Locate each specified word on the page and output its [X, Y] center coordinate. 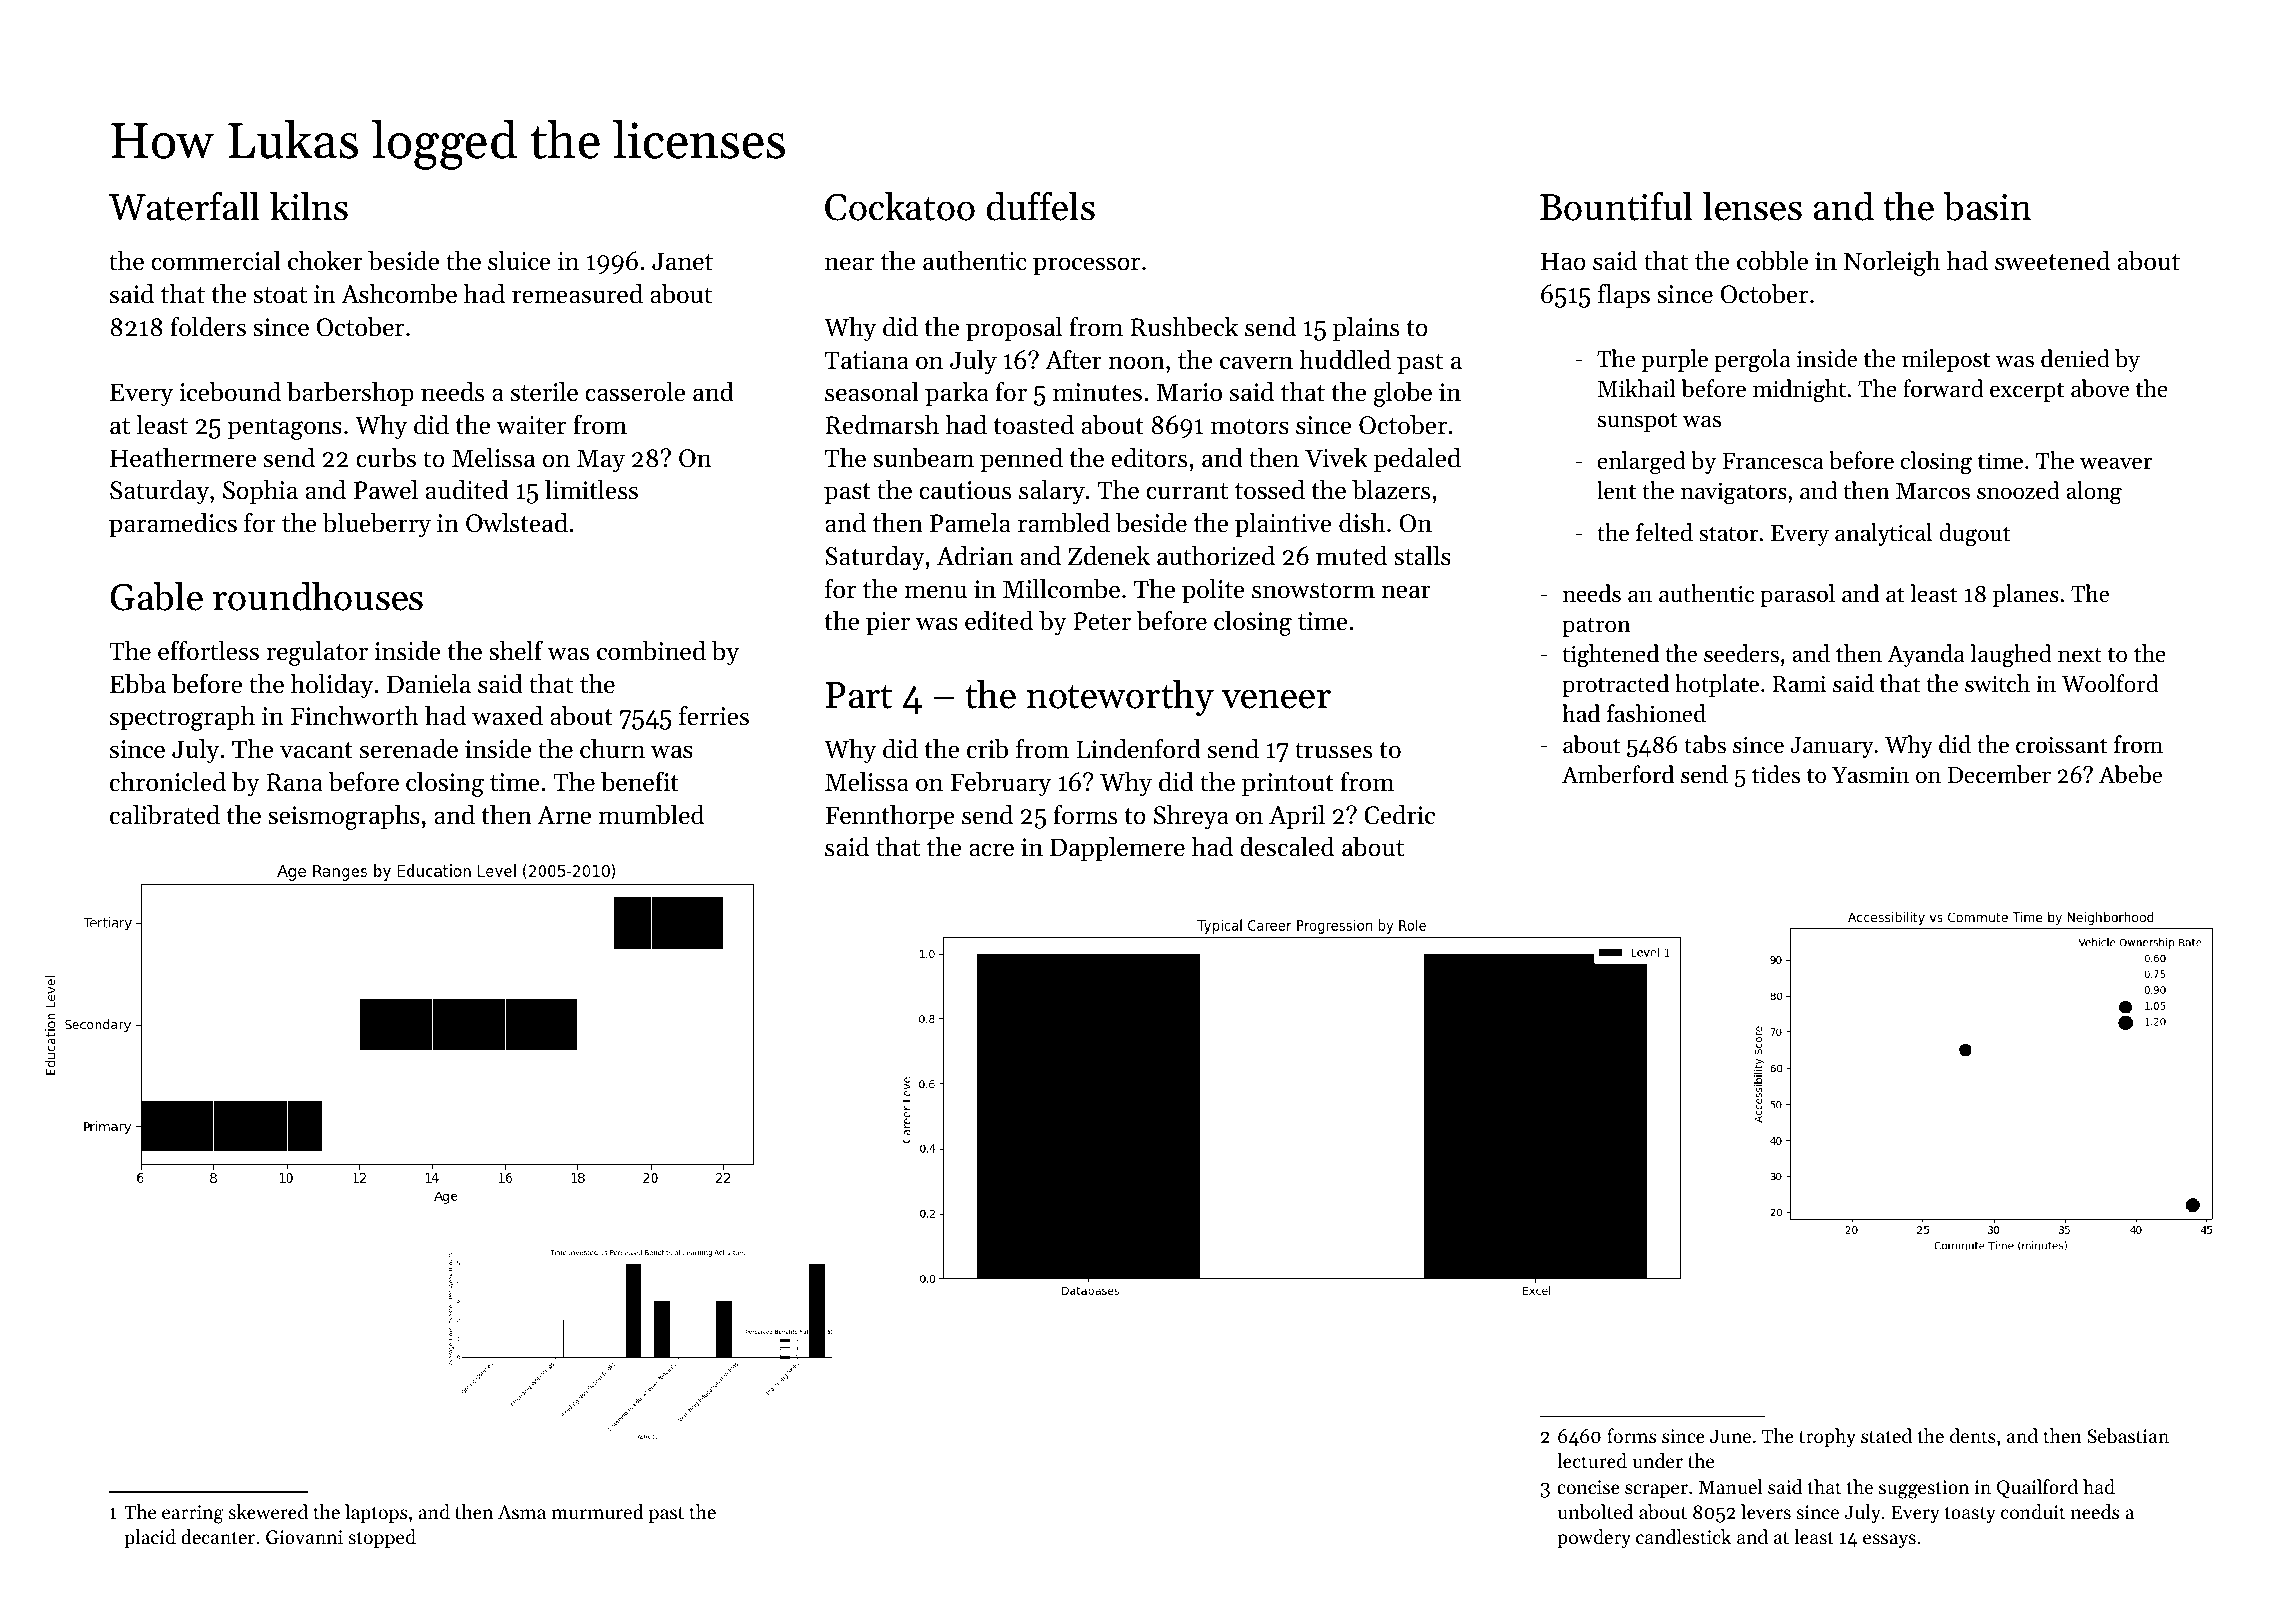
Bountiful [1616, 206]
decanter [218, 1536]
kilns [309, 206]
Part [859, 695]
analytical [1883, 534]
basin [1987, 206]
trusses [1333, 750]
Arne [564, 815]
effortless [208, 650]
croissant [2061, 745]
